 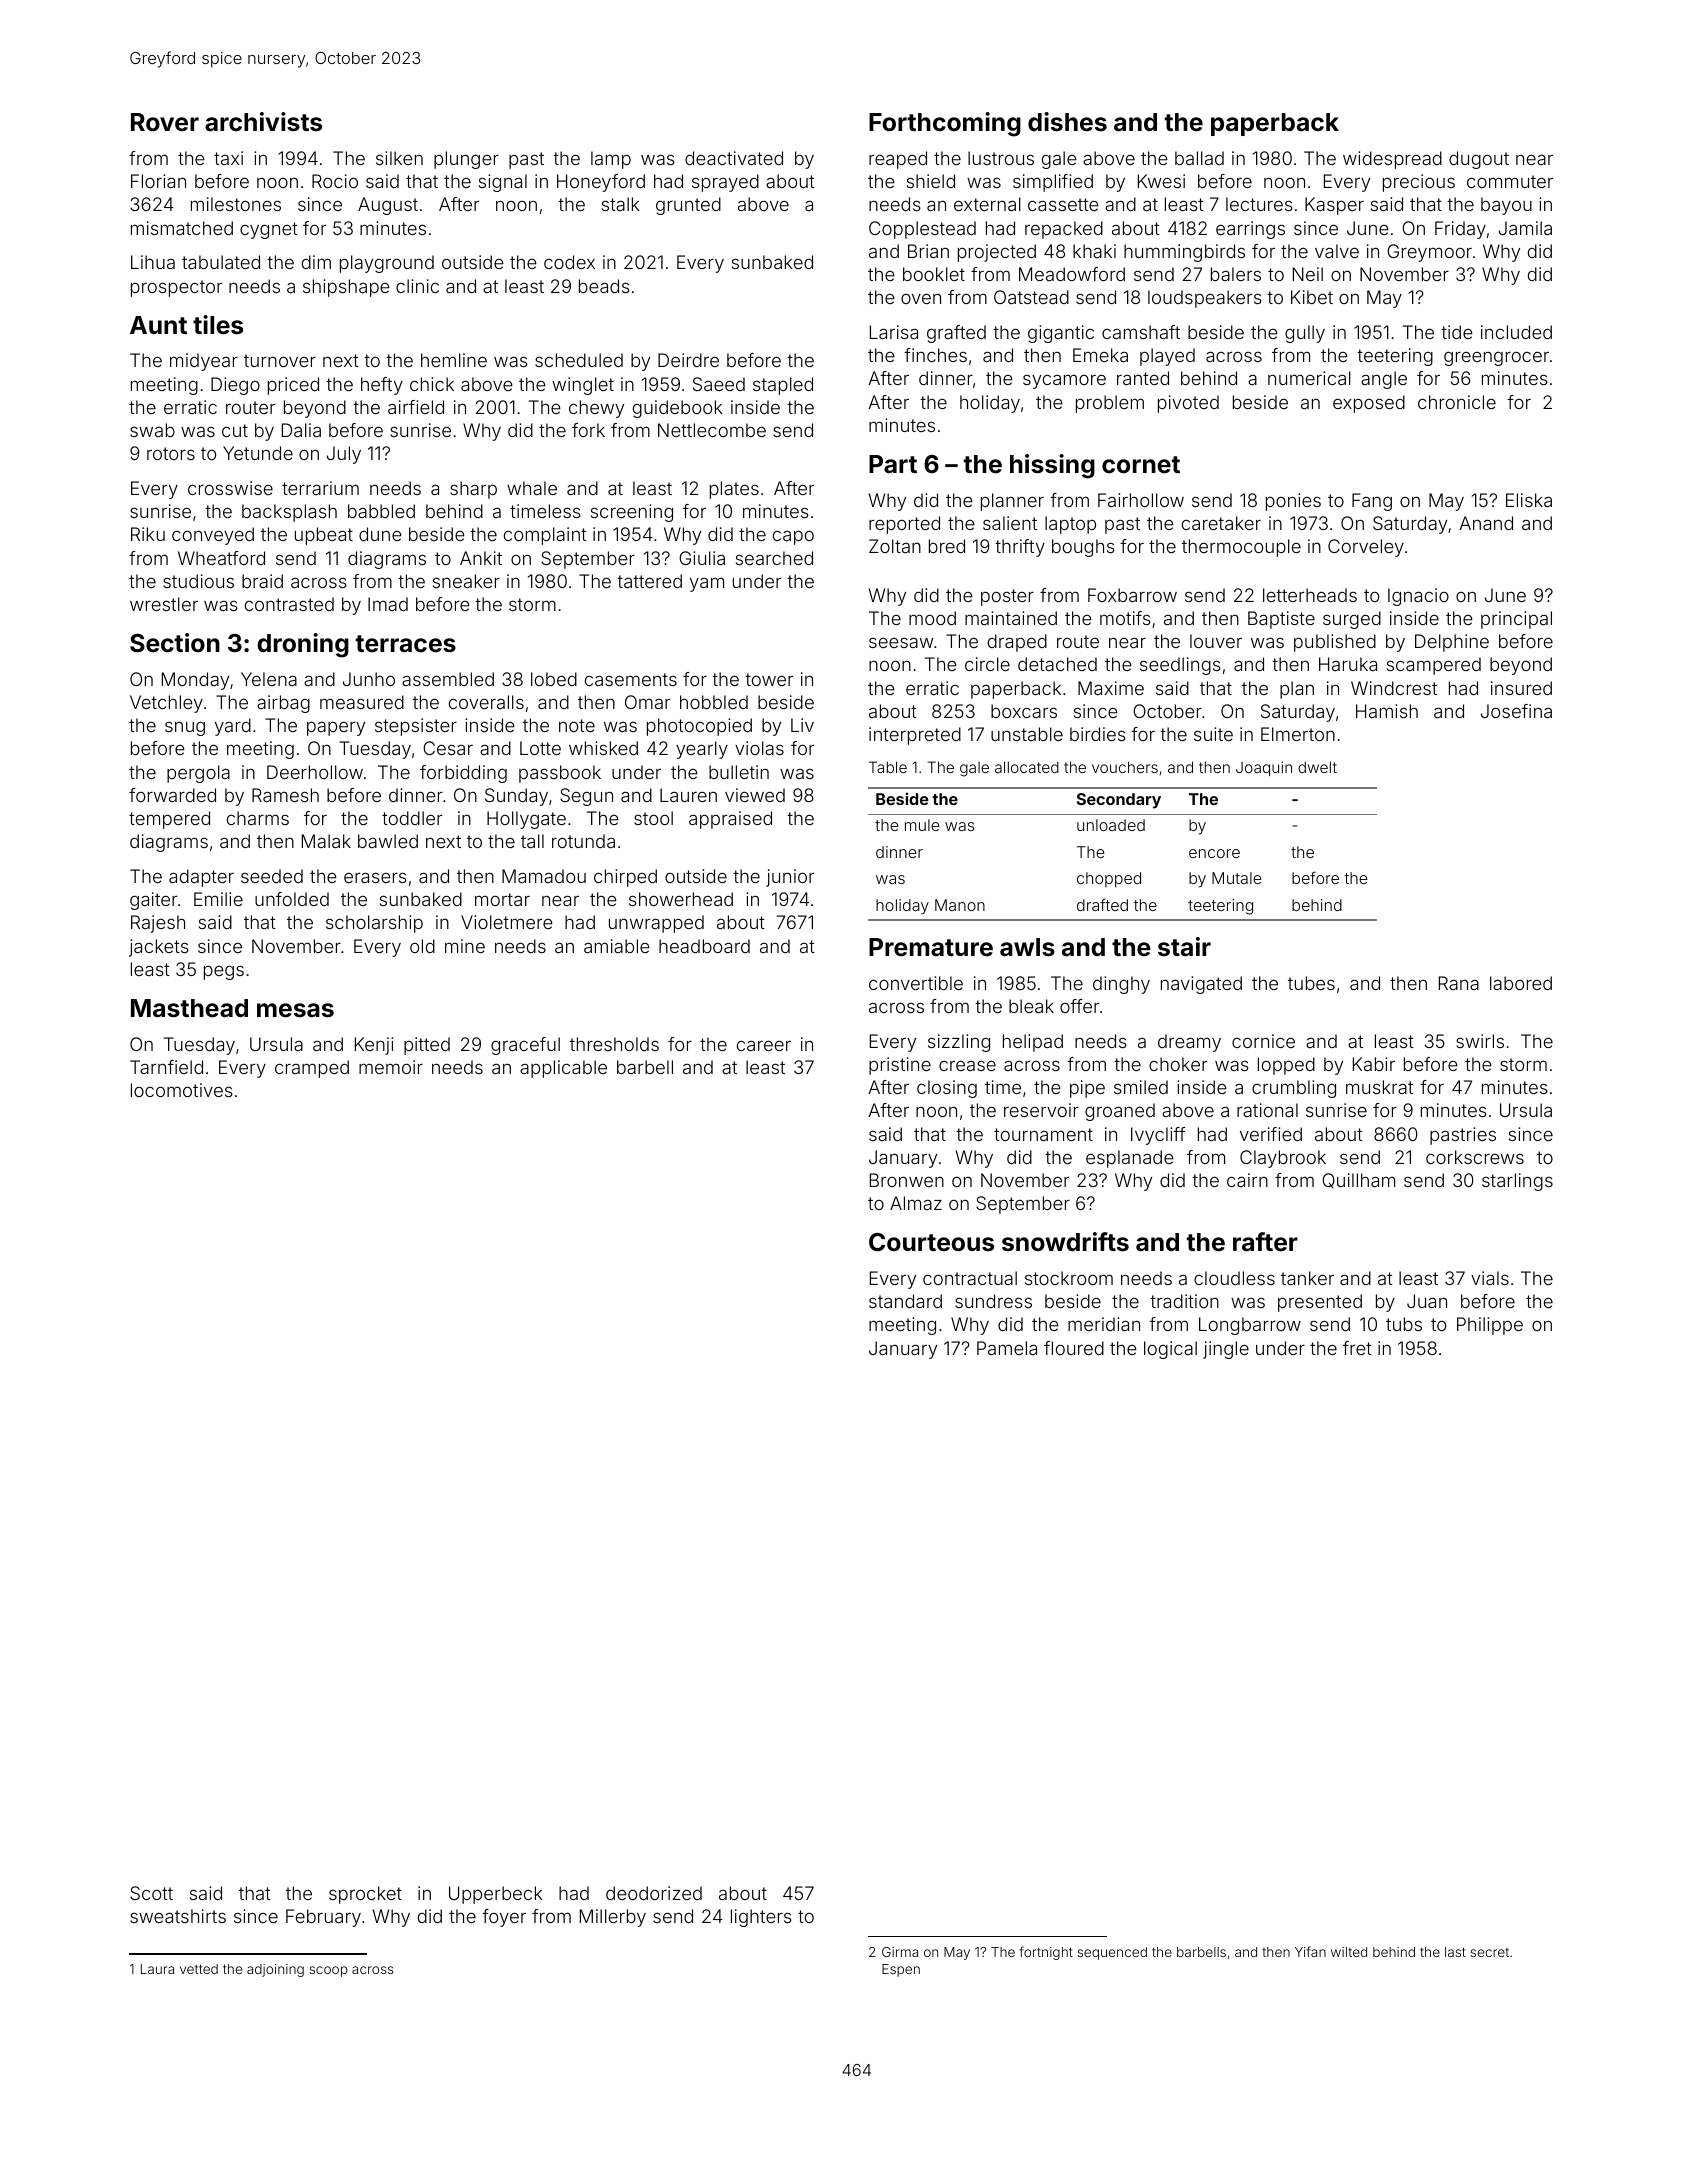 I want to click on plunger, so click(x=466, y=160).
